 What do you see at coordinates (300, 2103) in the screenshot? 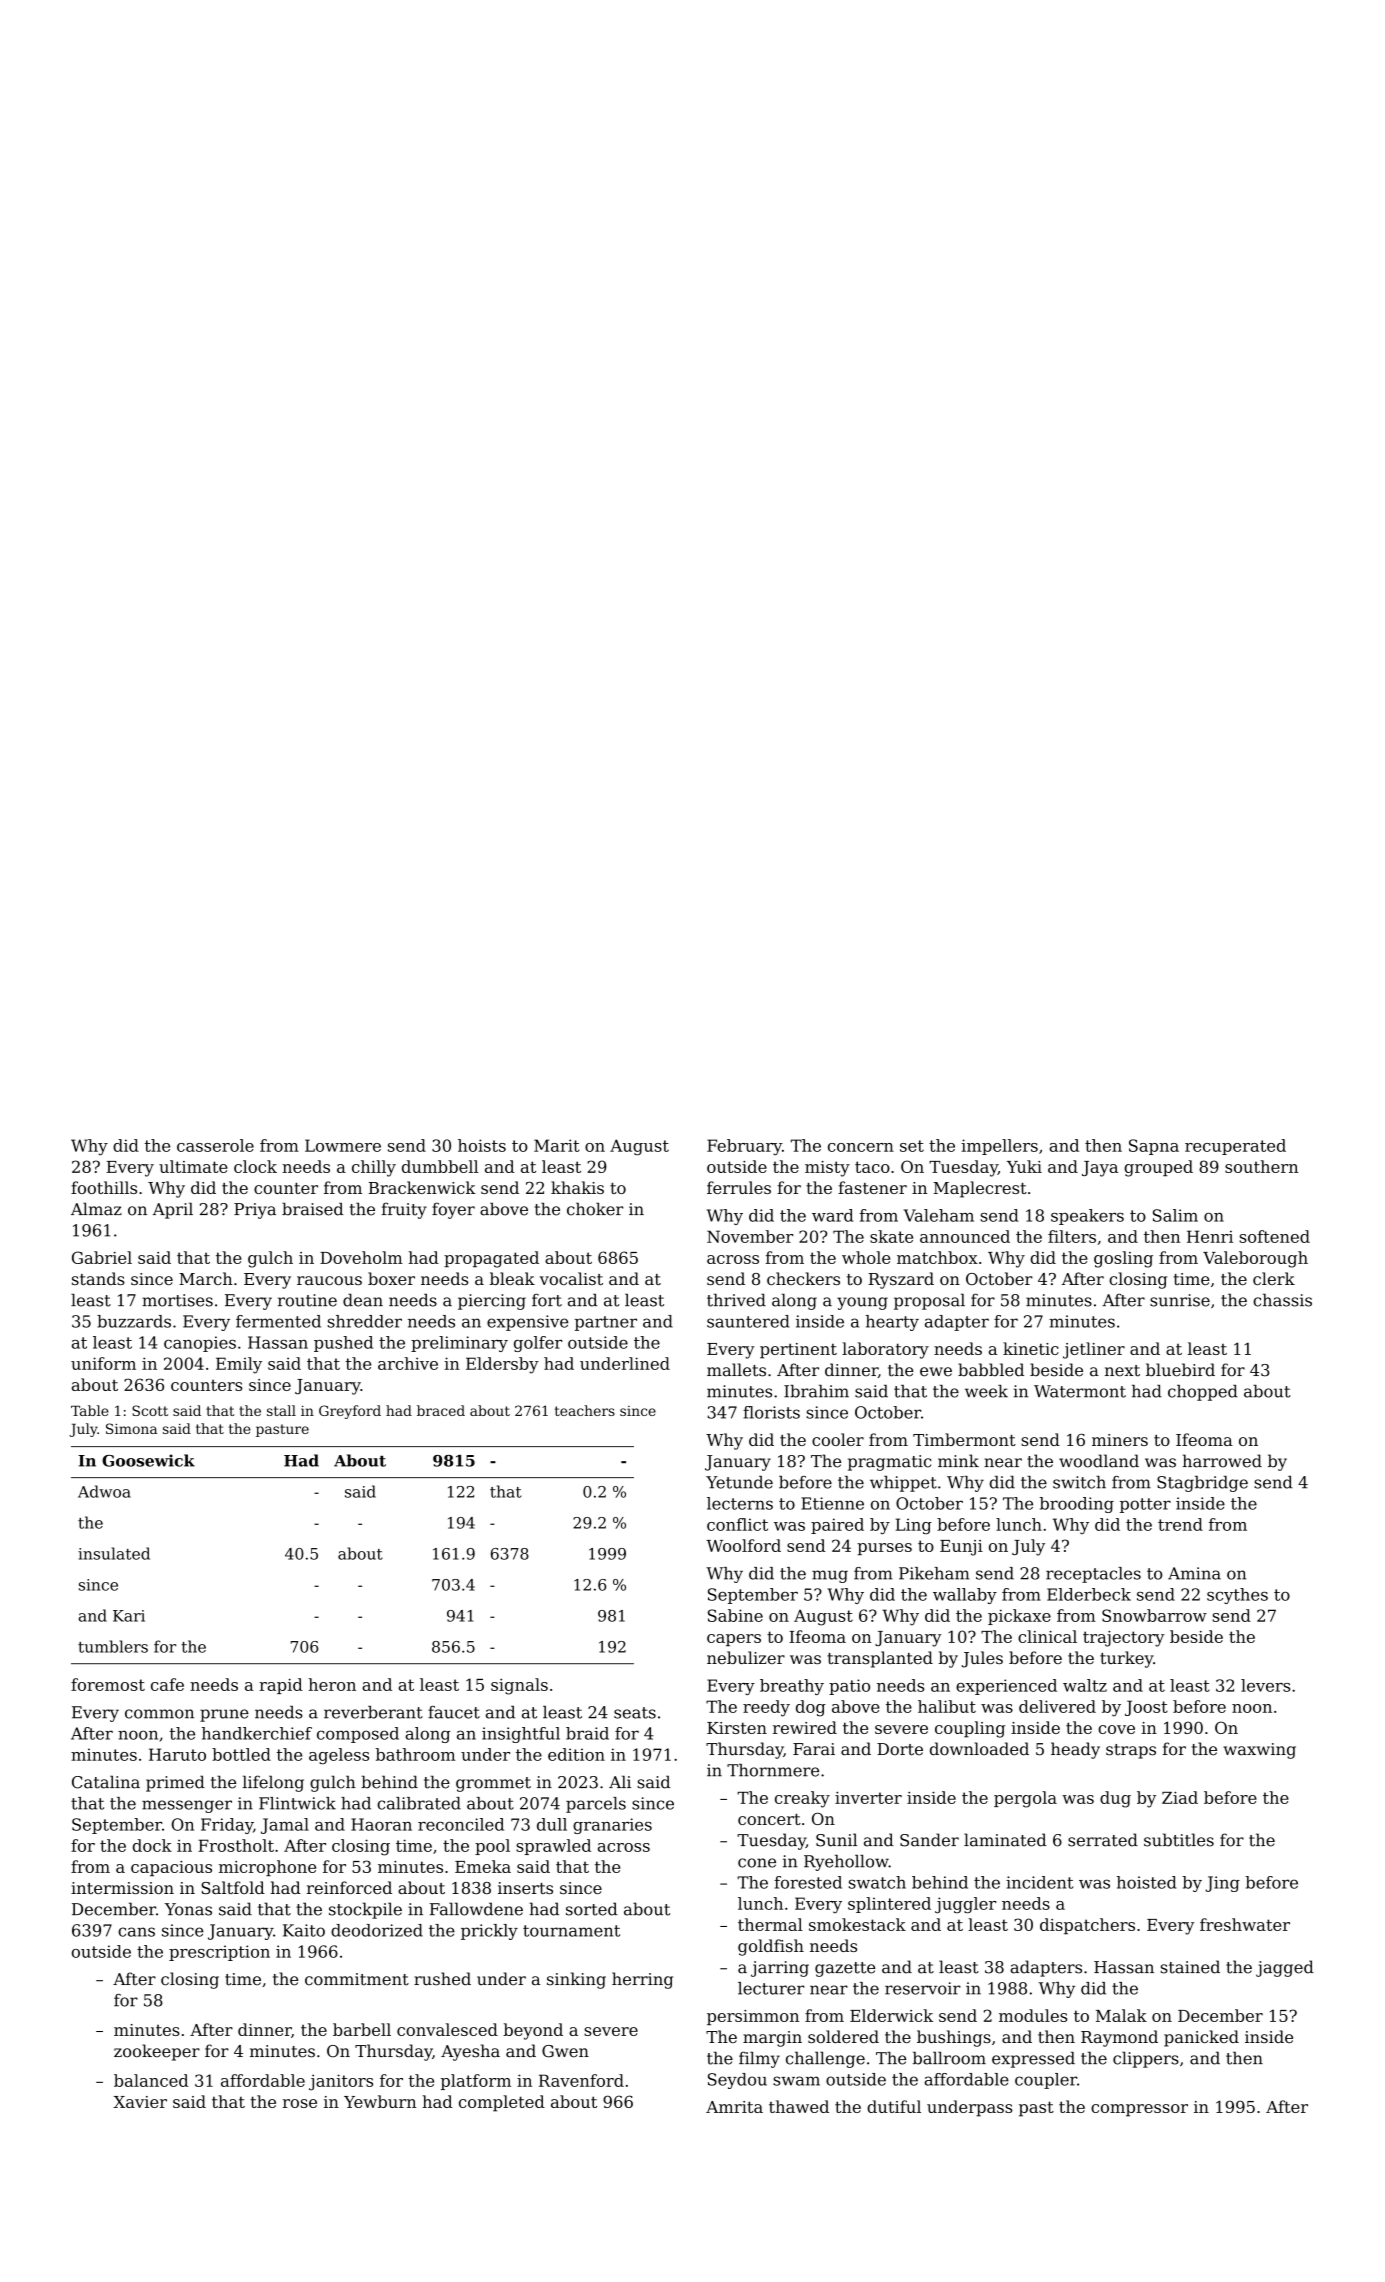
I see `rose` at bounding box center [300, 2103].
